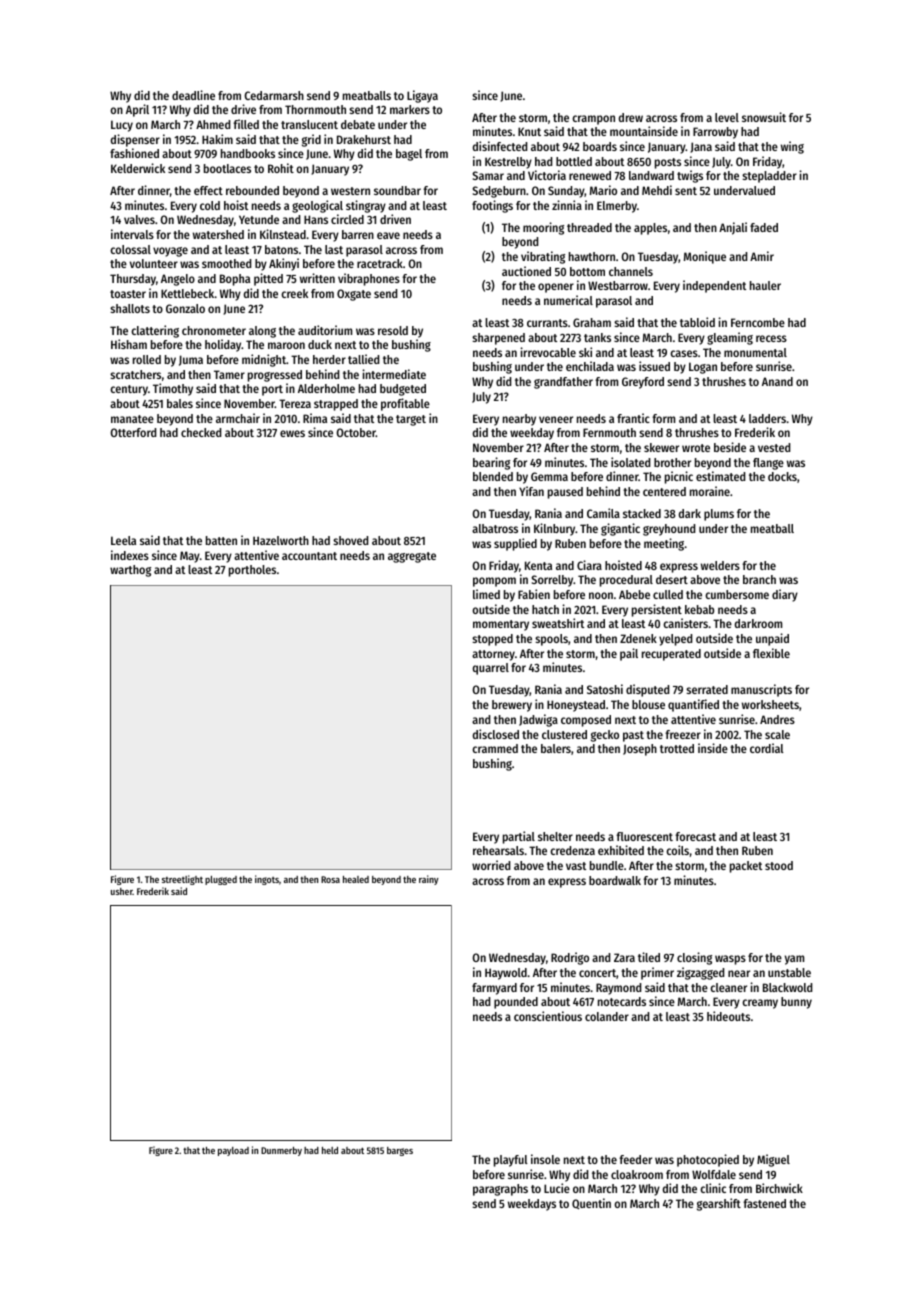 This screenshot has width=924, height=1308. What do you see at coordinates (122, 891) in the screenshot?
I see `usher` at bounding box center [122, 891].
